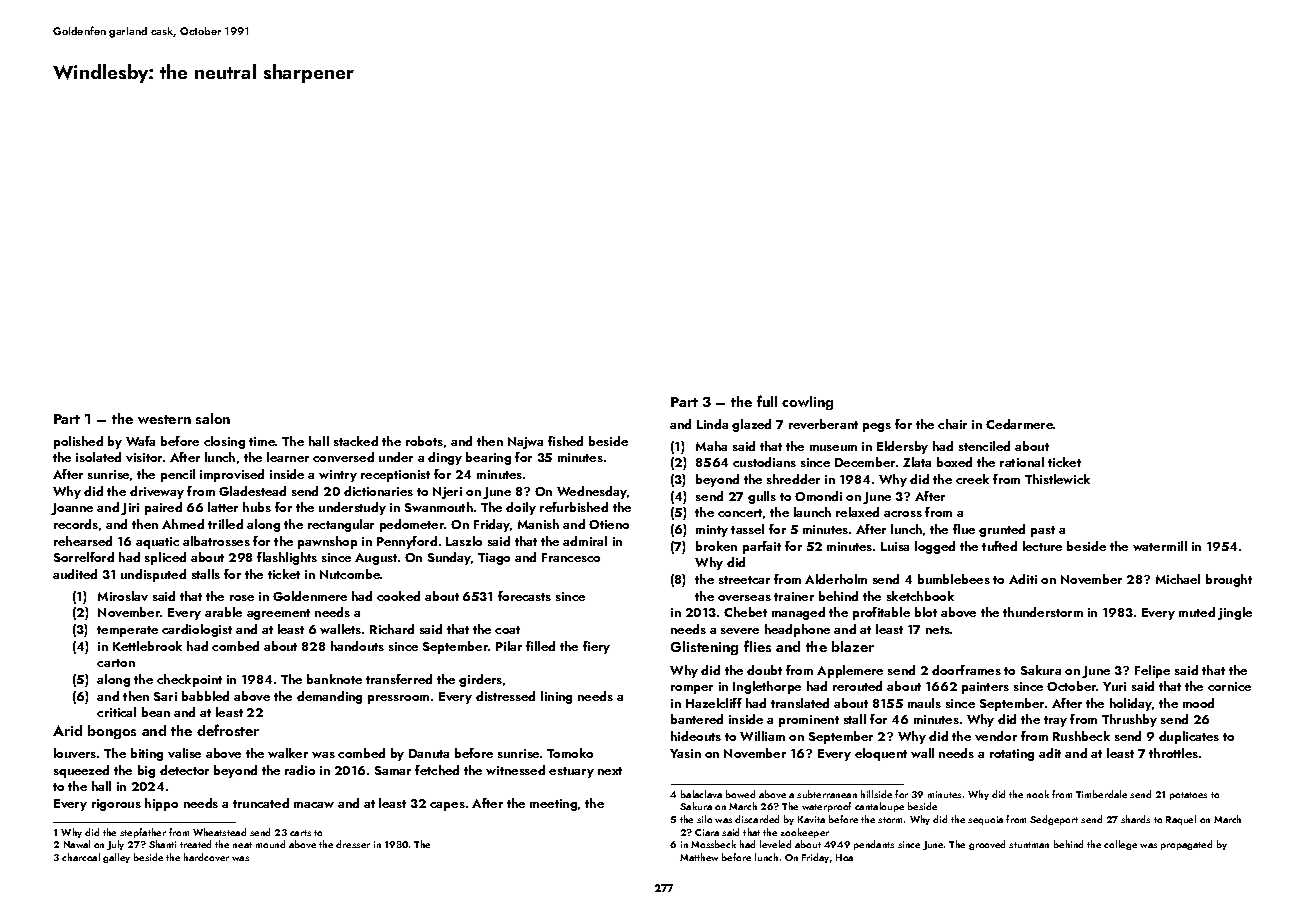  Describe the element at coordinates (744, 598) in the document. I see `overseas` at that location.
